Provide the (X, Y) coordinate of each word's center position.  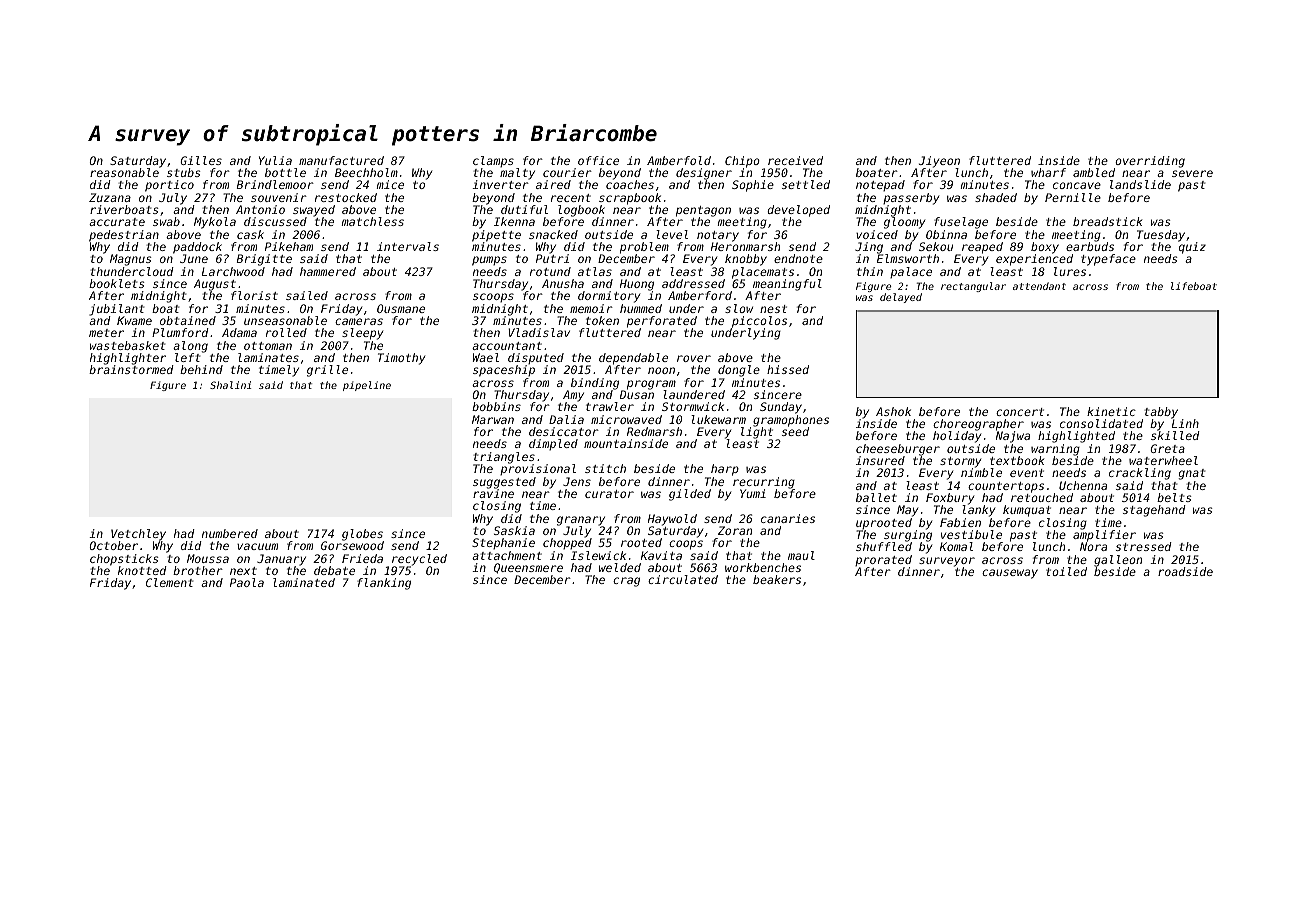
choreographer (978, 425)
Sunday (781, 408)
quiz (1192, 248)
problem (644, 248)
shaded (996, 197)
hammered (328, 271)
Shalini (230, 385)
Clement (169, 582)
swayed (314, 211)
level (672, 234)
